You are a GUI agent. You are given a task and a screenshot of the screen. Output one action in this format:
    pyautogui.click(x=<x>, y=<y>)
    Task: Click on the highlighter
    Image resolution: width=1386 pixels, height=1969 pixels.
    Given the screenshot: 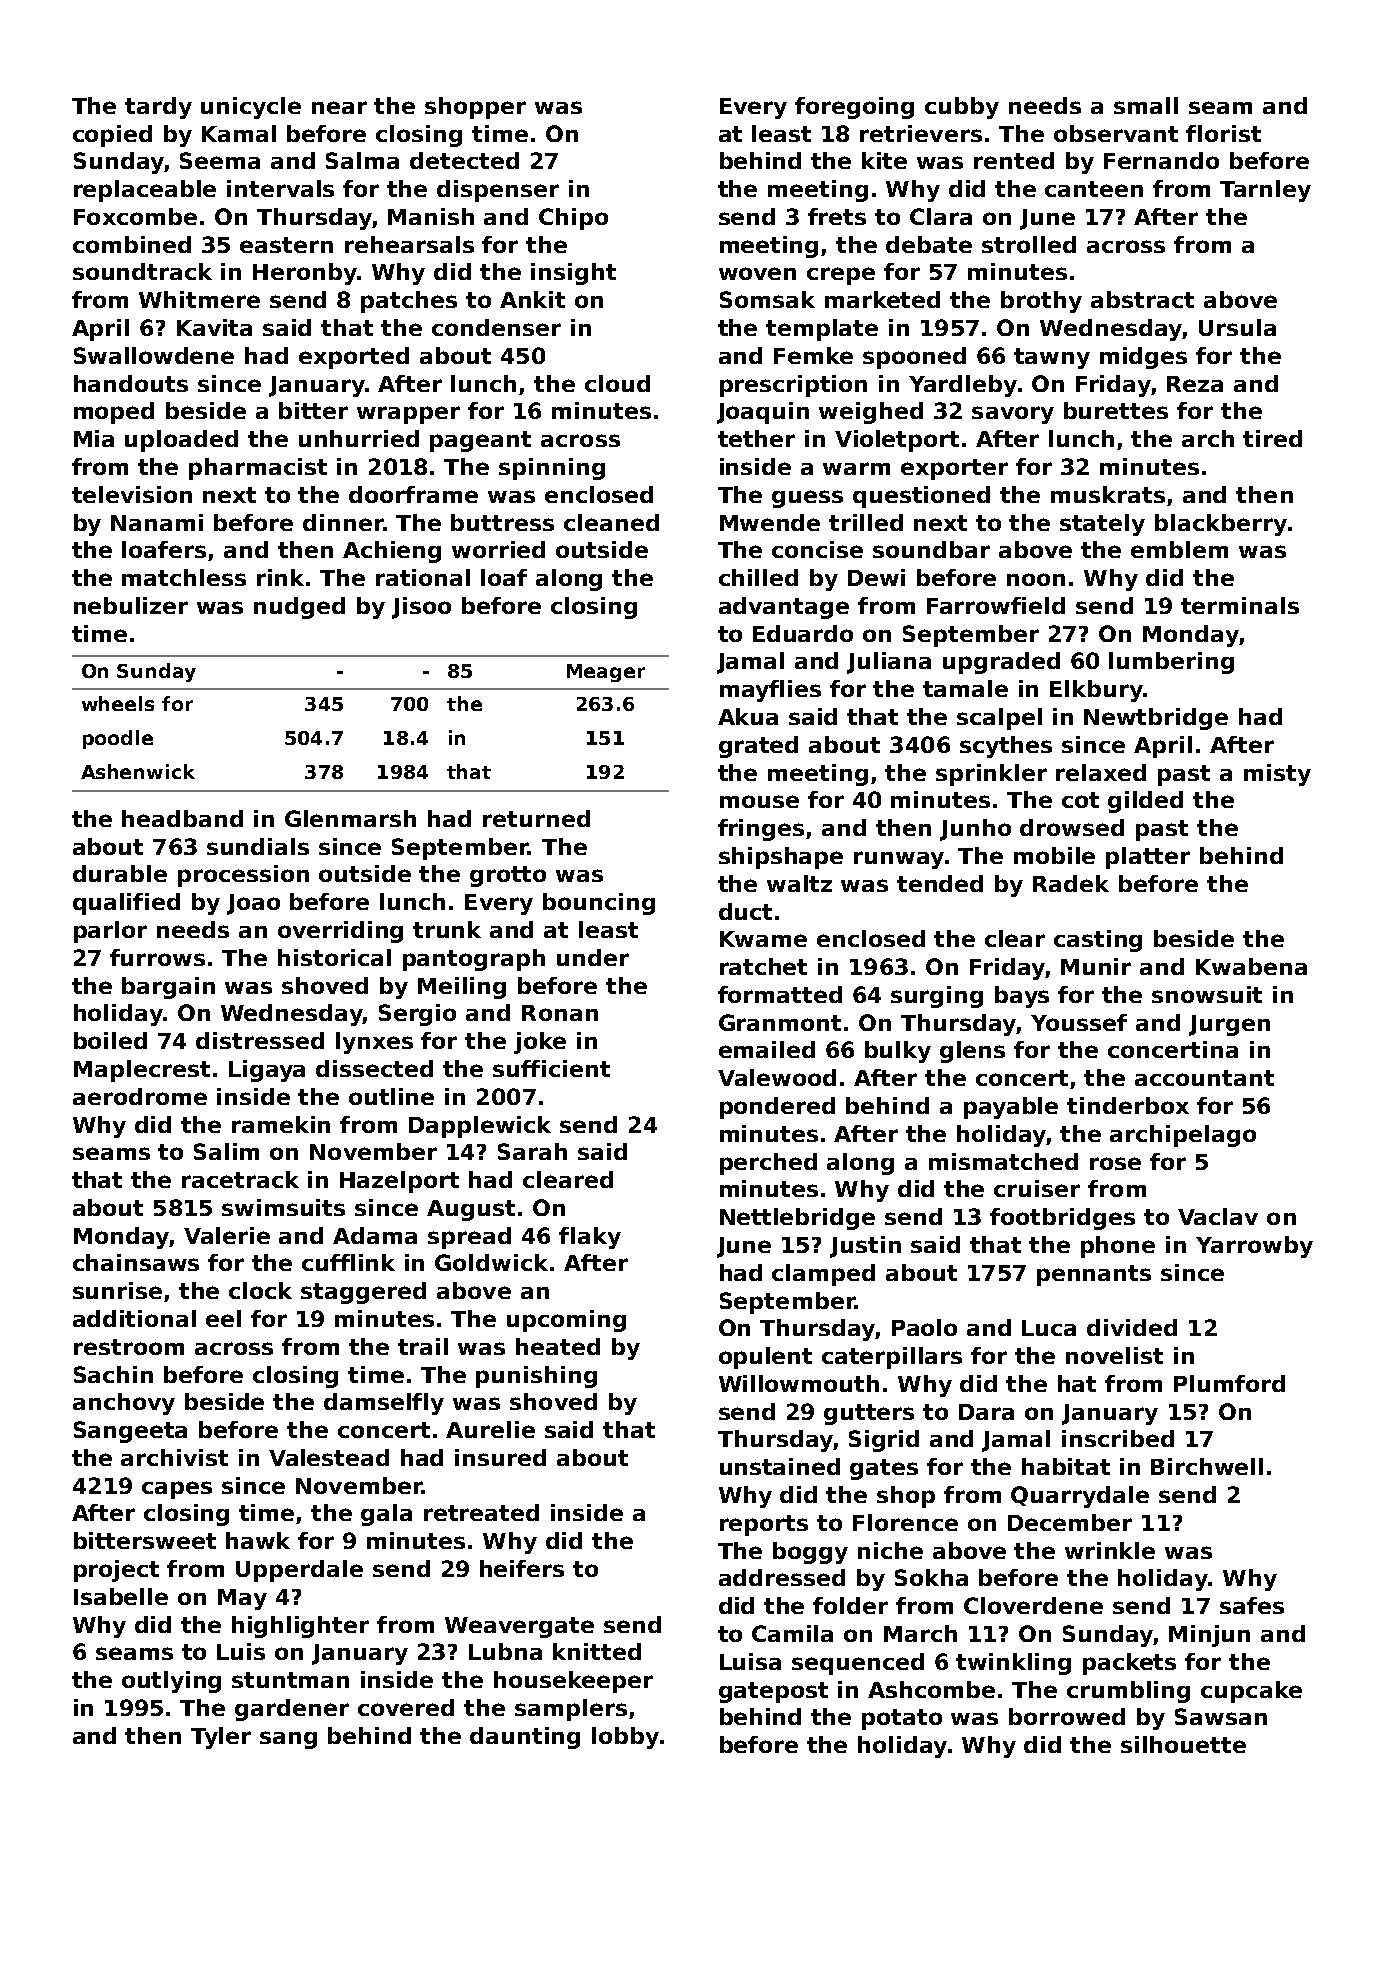 What is the action you would take?
    pyautogui.click(x=300, y=1627)
